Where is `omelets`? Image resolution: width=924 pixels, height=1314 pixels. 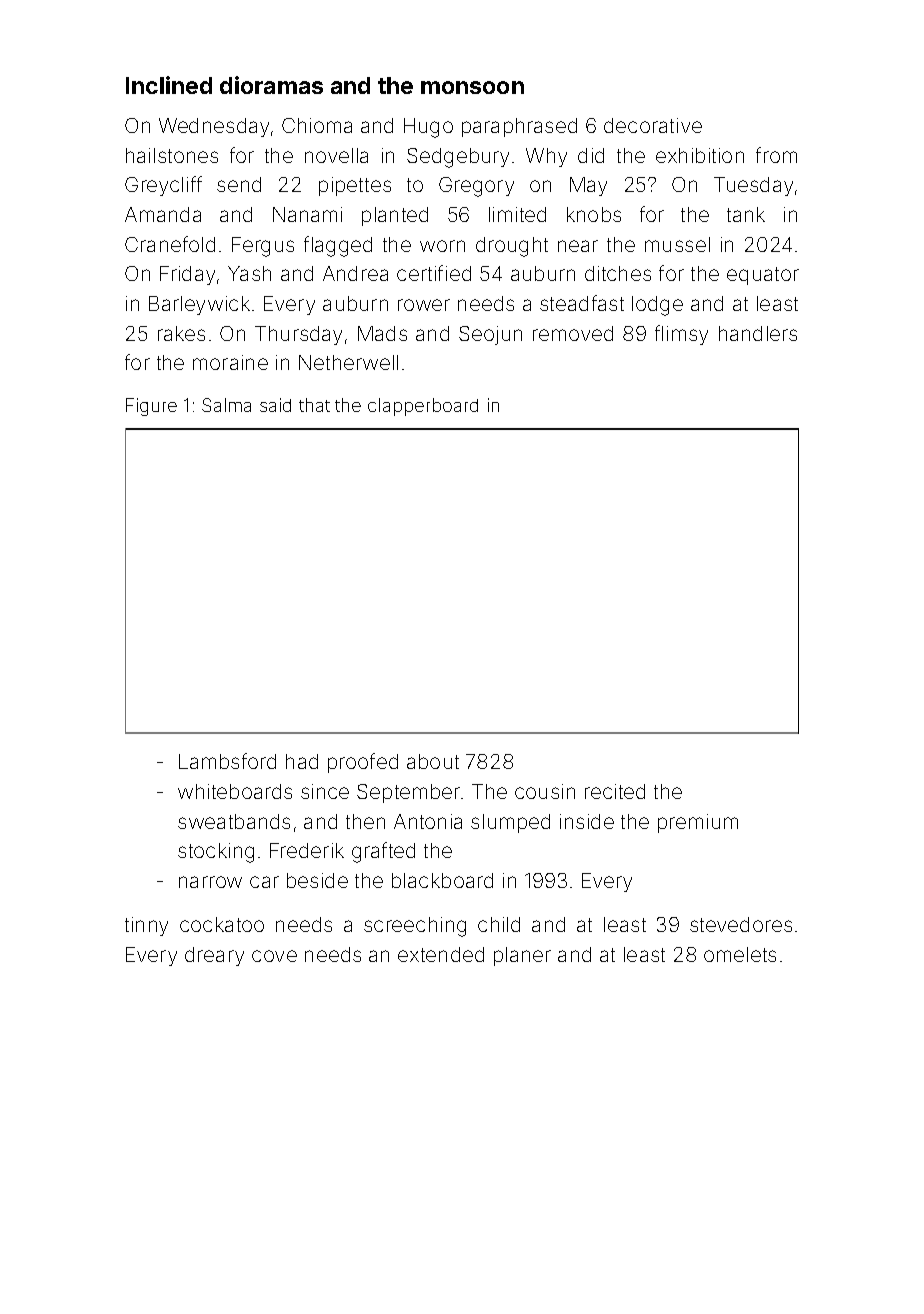 omelets is located at coordinates (740, 954).
